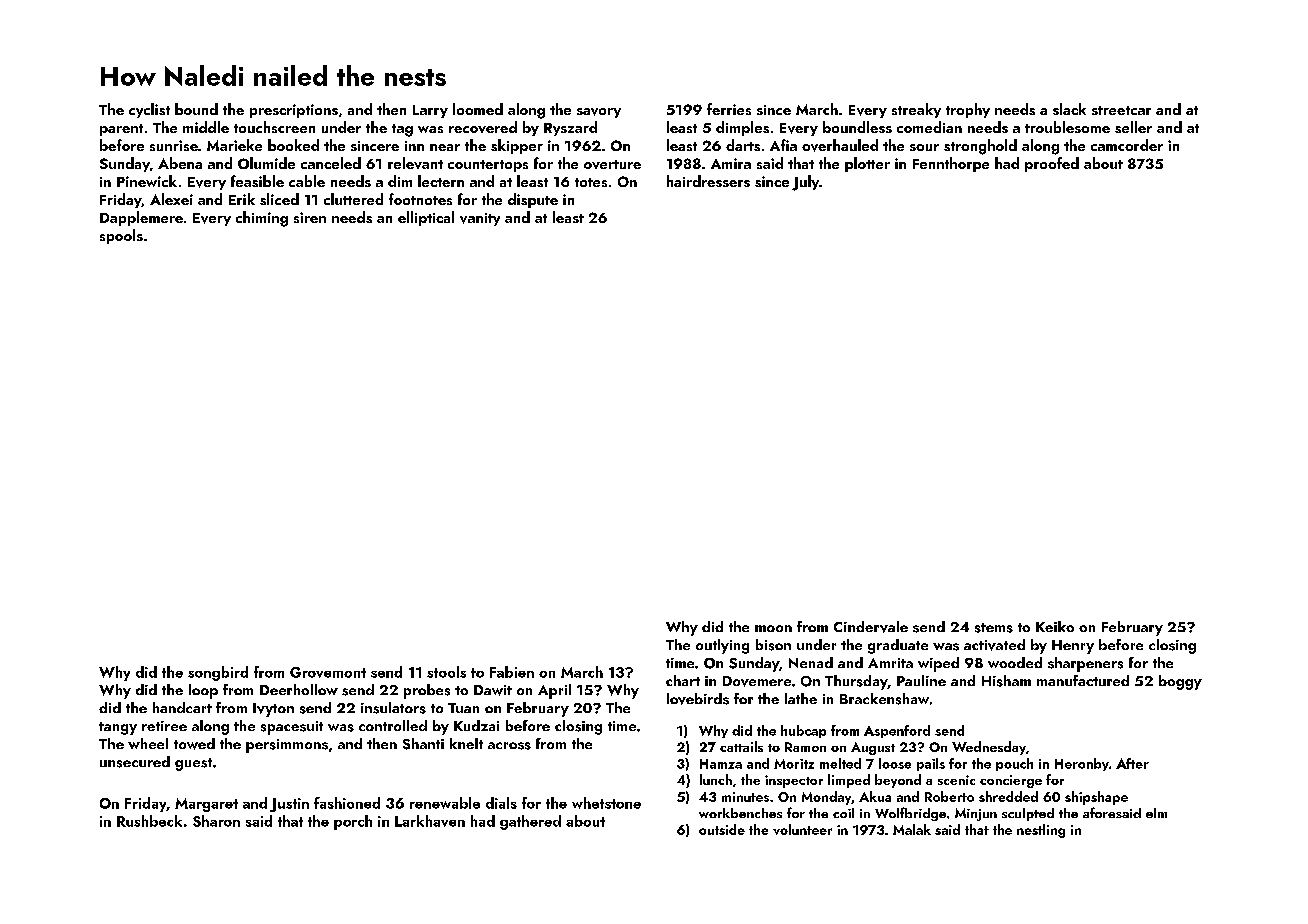  What do you see at coordinates (1052, 164) in the screenshot?
I see `proofed` at bounding box center [1052, 164].
